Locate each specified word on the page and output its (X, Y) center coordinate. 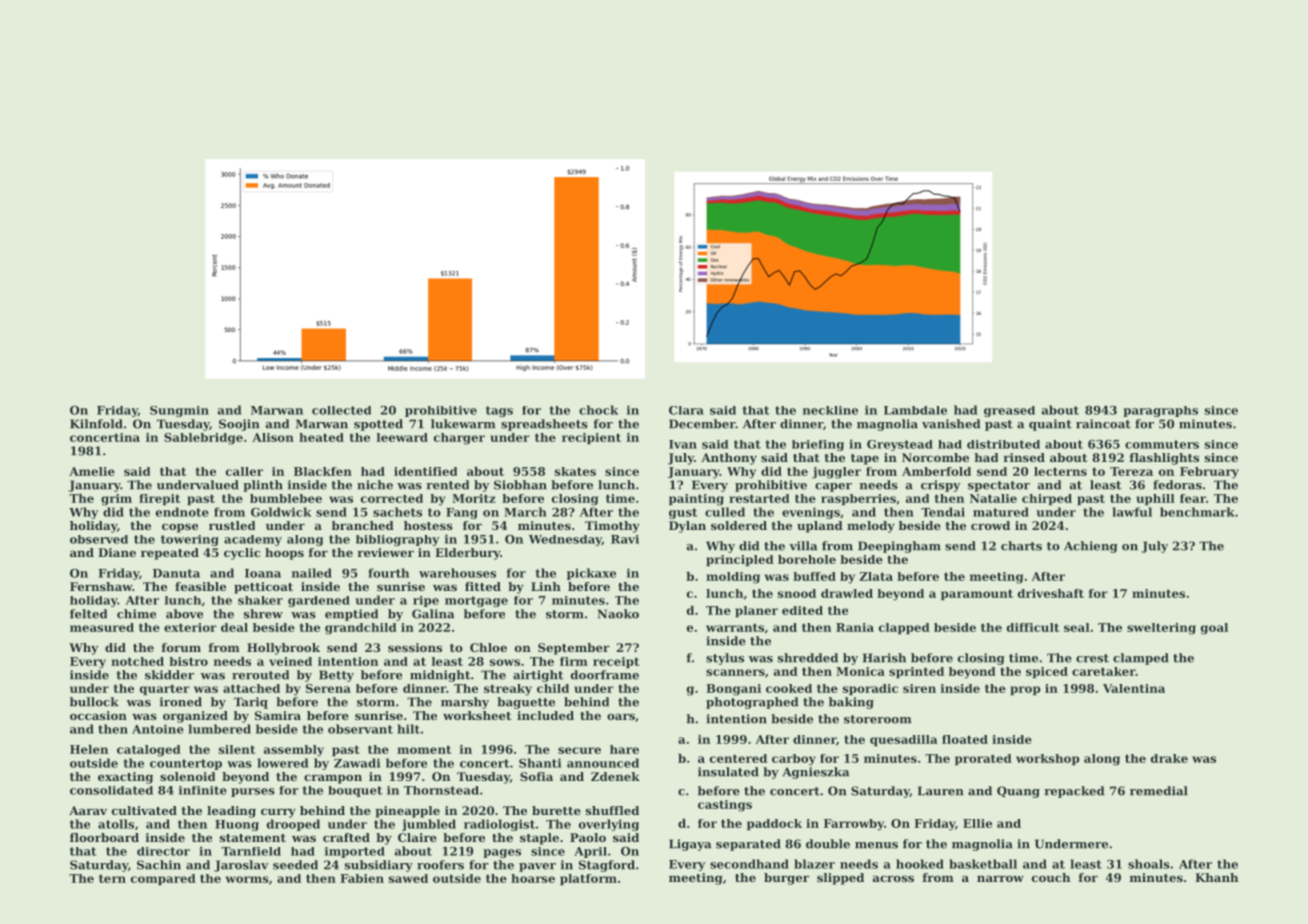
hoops (284, 554)
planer (756, 611)
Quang (1018, 792)
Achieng (1091, 547)
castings (725, 806)
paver (537, 867)
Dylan (687, 527)
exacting (125, 778)
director (163, 851)
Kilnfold (96, 424)
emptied (351, 615)
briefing (818, 445)
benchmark (1197, 512)
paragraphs (1160, 411)
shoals (1149, 864)
